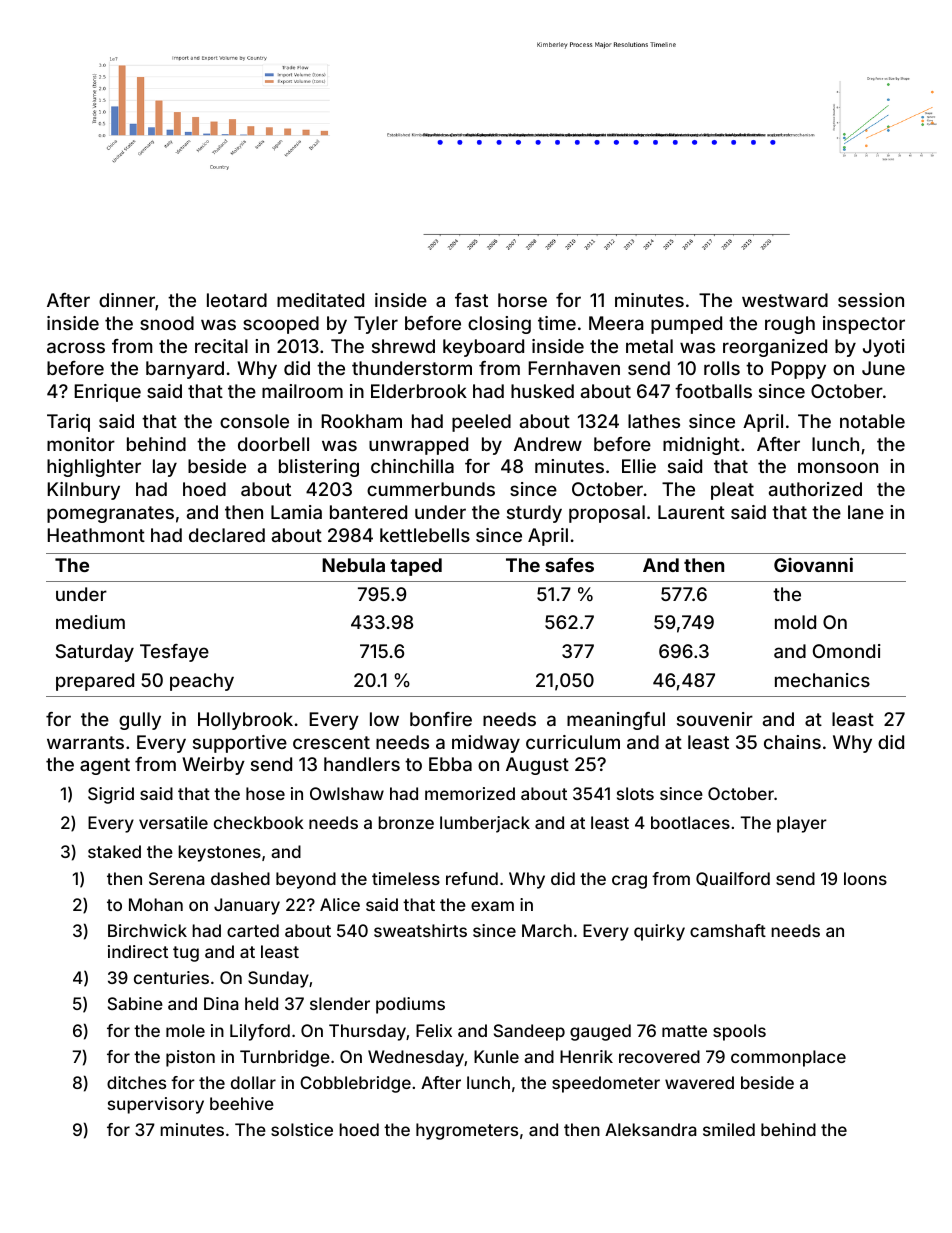 Image resolution: width=952 pixels, height=1233 pixels. I want to click on Felix, so click(434, 1030).
